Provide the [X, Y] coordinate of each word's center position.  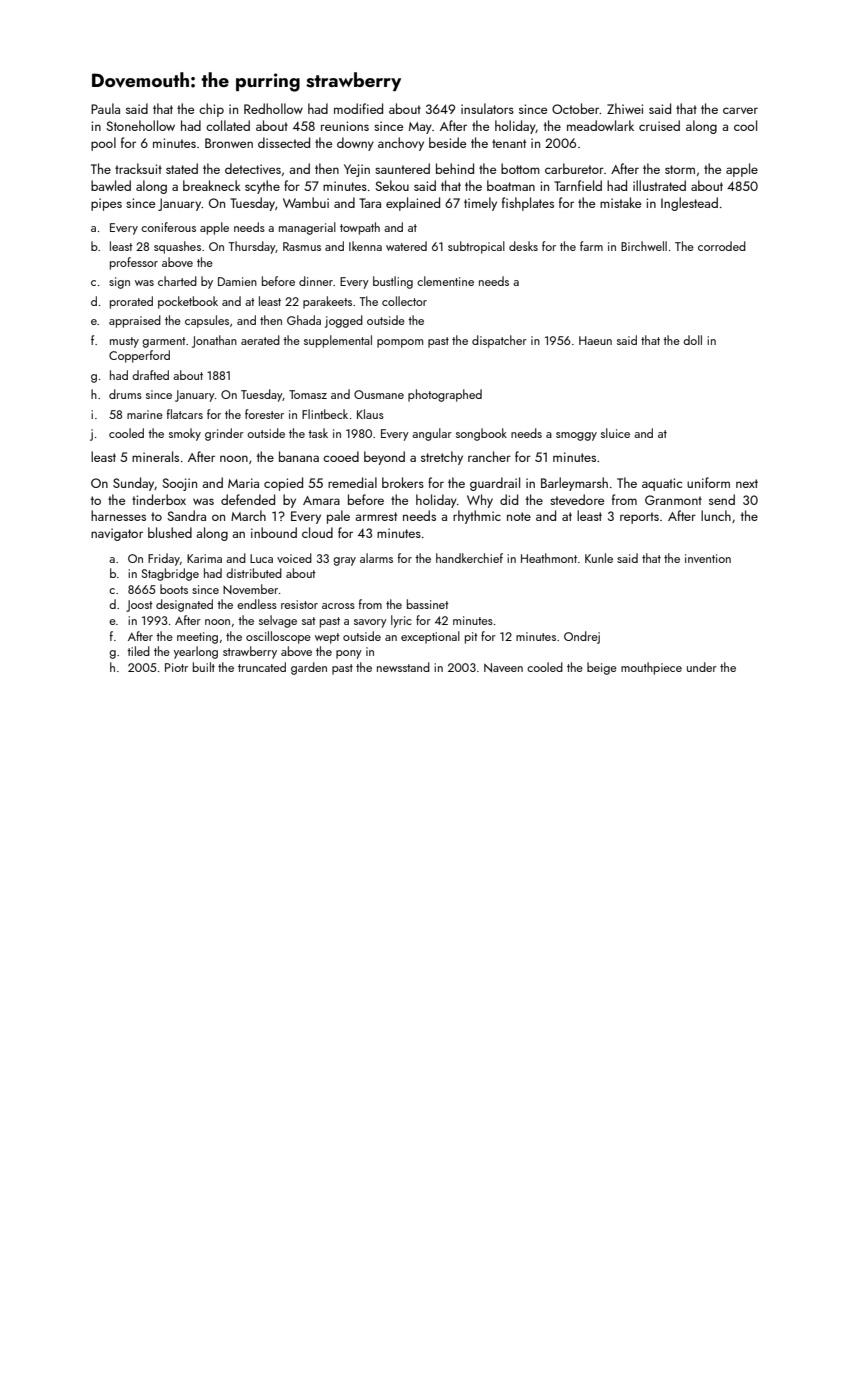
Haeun [595, 340]
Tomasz [308, 394]
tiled [138, 651]
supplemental [338, 341]
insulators [487, 108]
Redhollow [273, 108]
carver [740, 110]
